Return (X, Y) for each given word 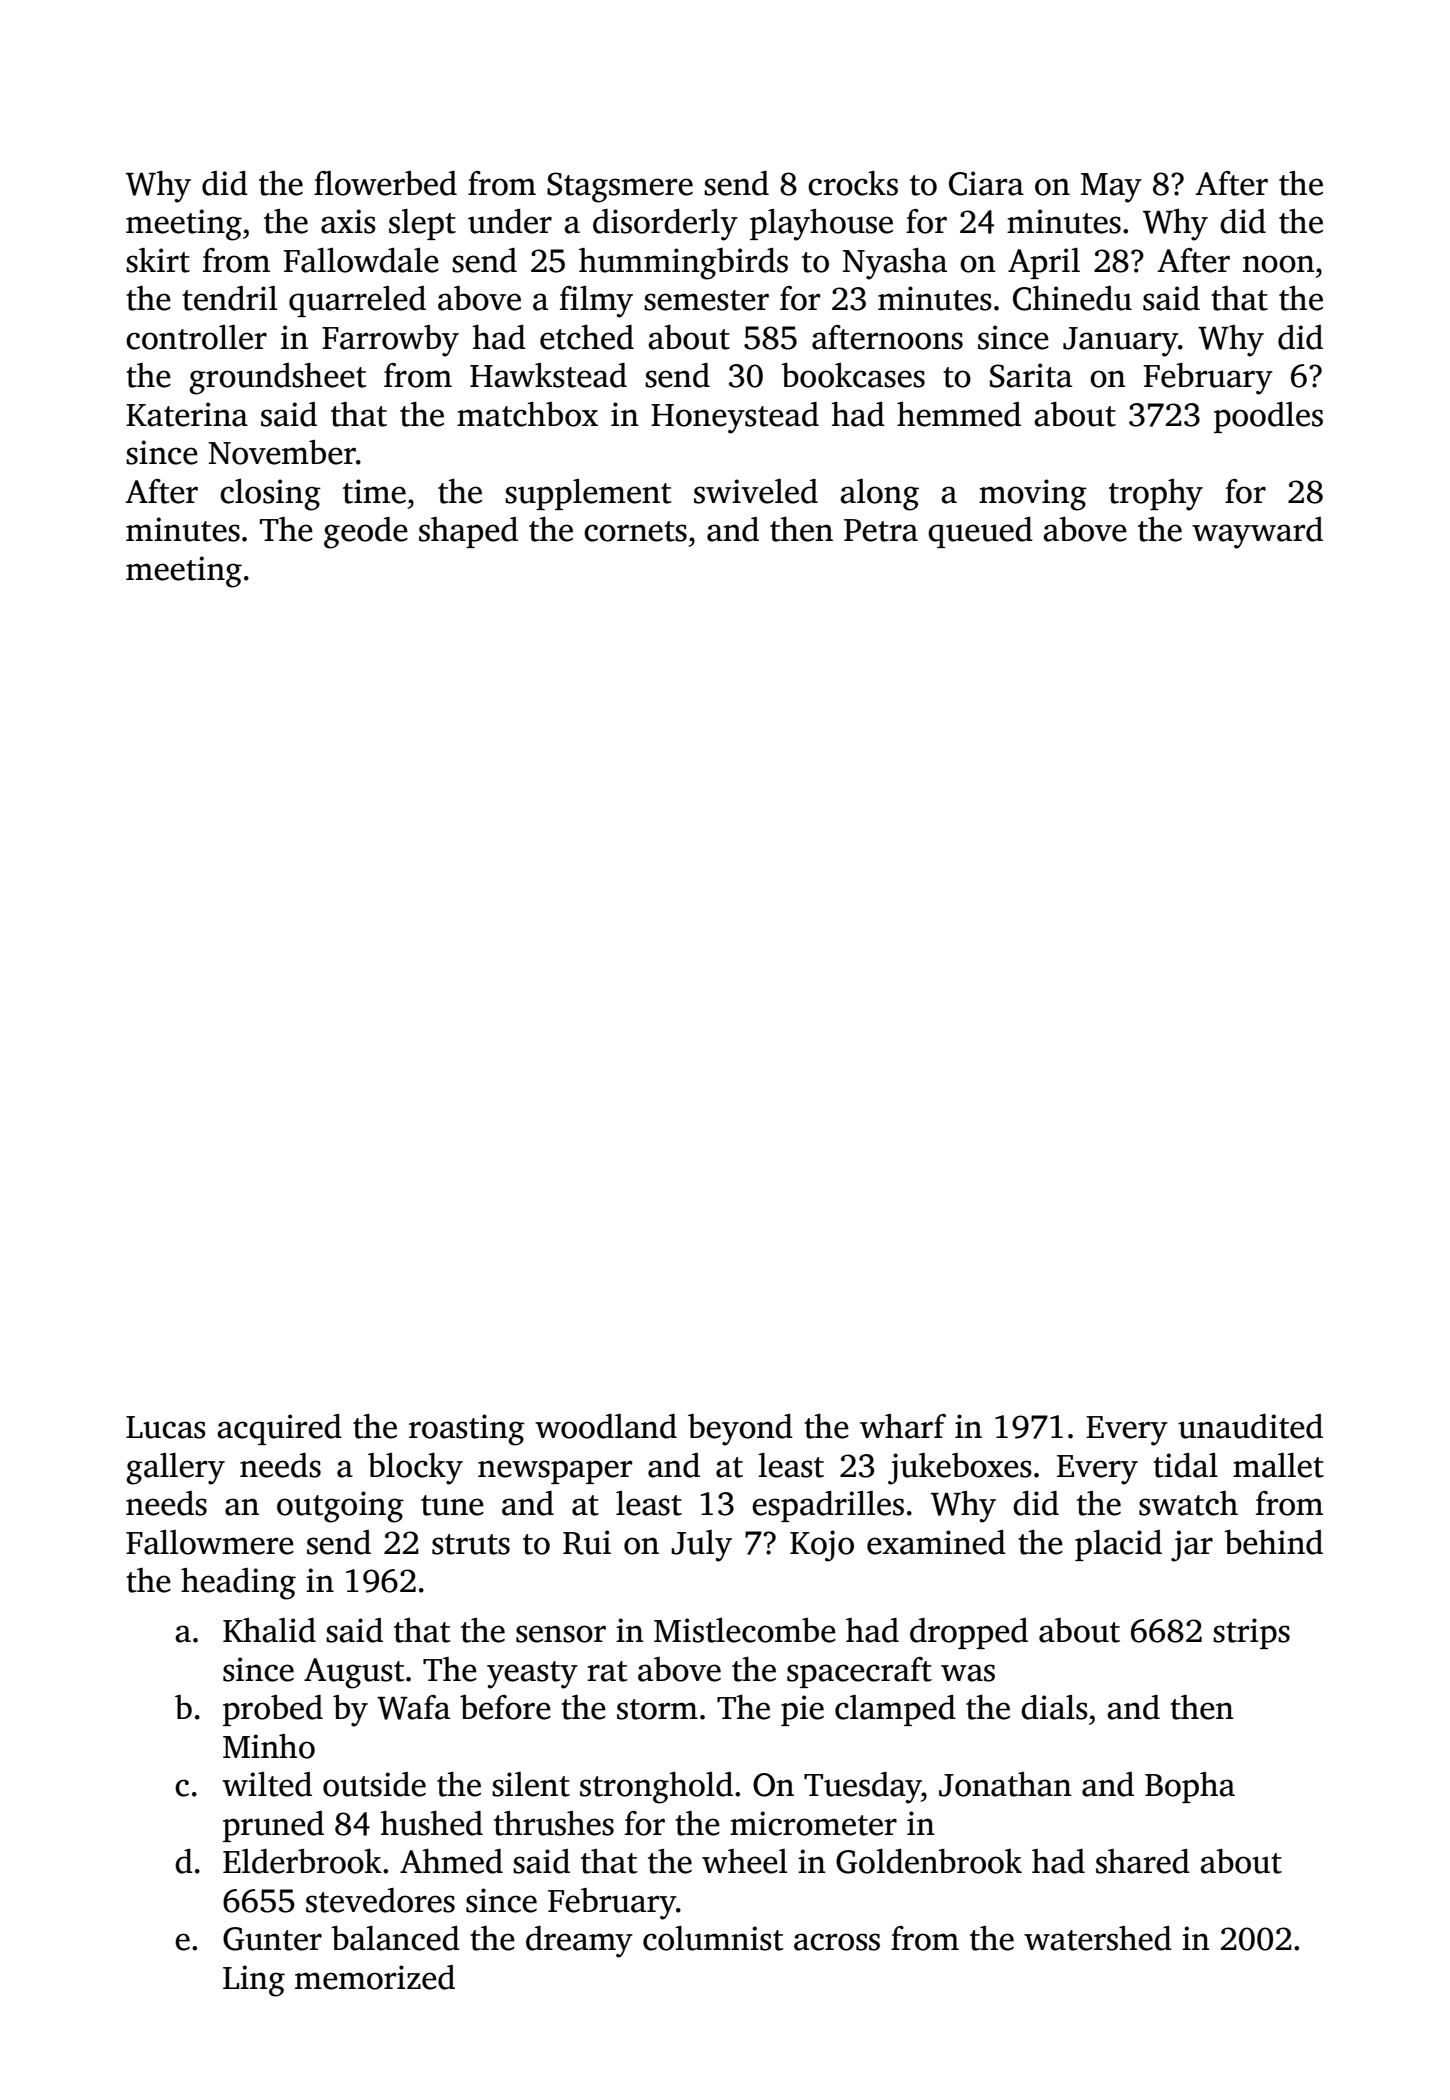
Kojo (822, 1546)
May (1111, 188)
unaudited (1250, 1426)
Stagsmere (620, 187)
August (354, 1673)
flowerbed (385, 183)
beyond (740, 1430)
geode (366, 533)
